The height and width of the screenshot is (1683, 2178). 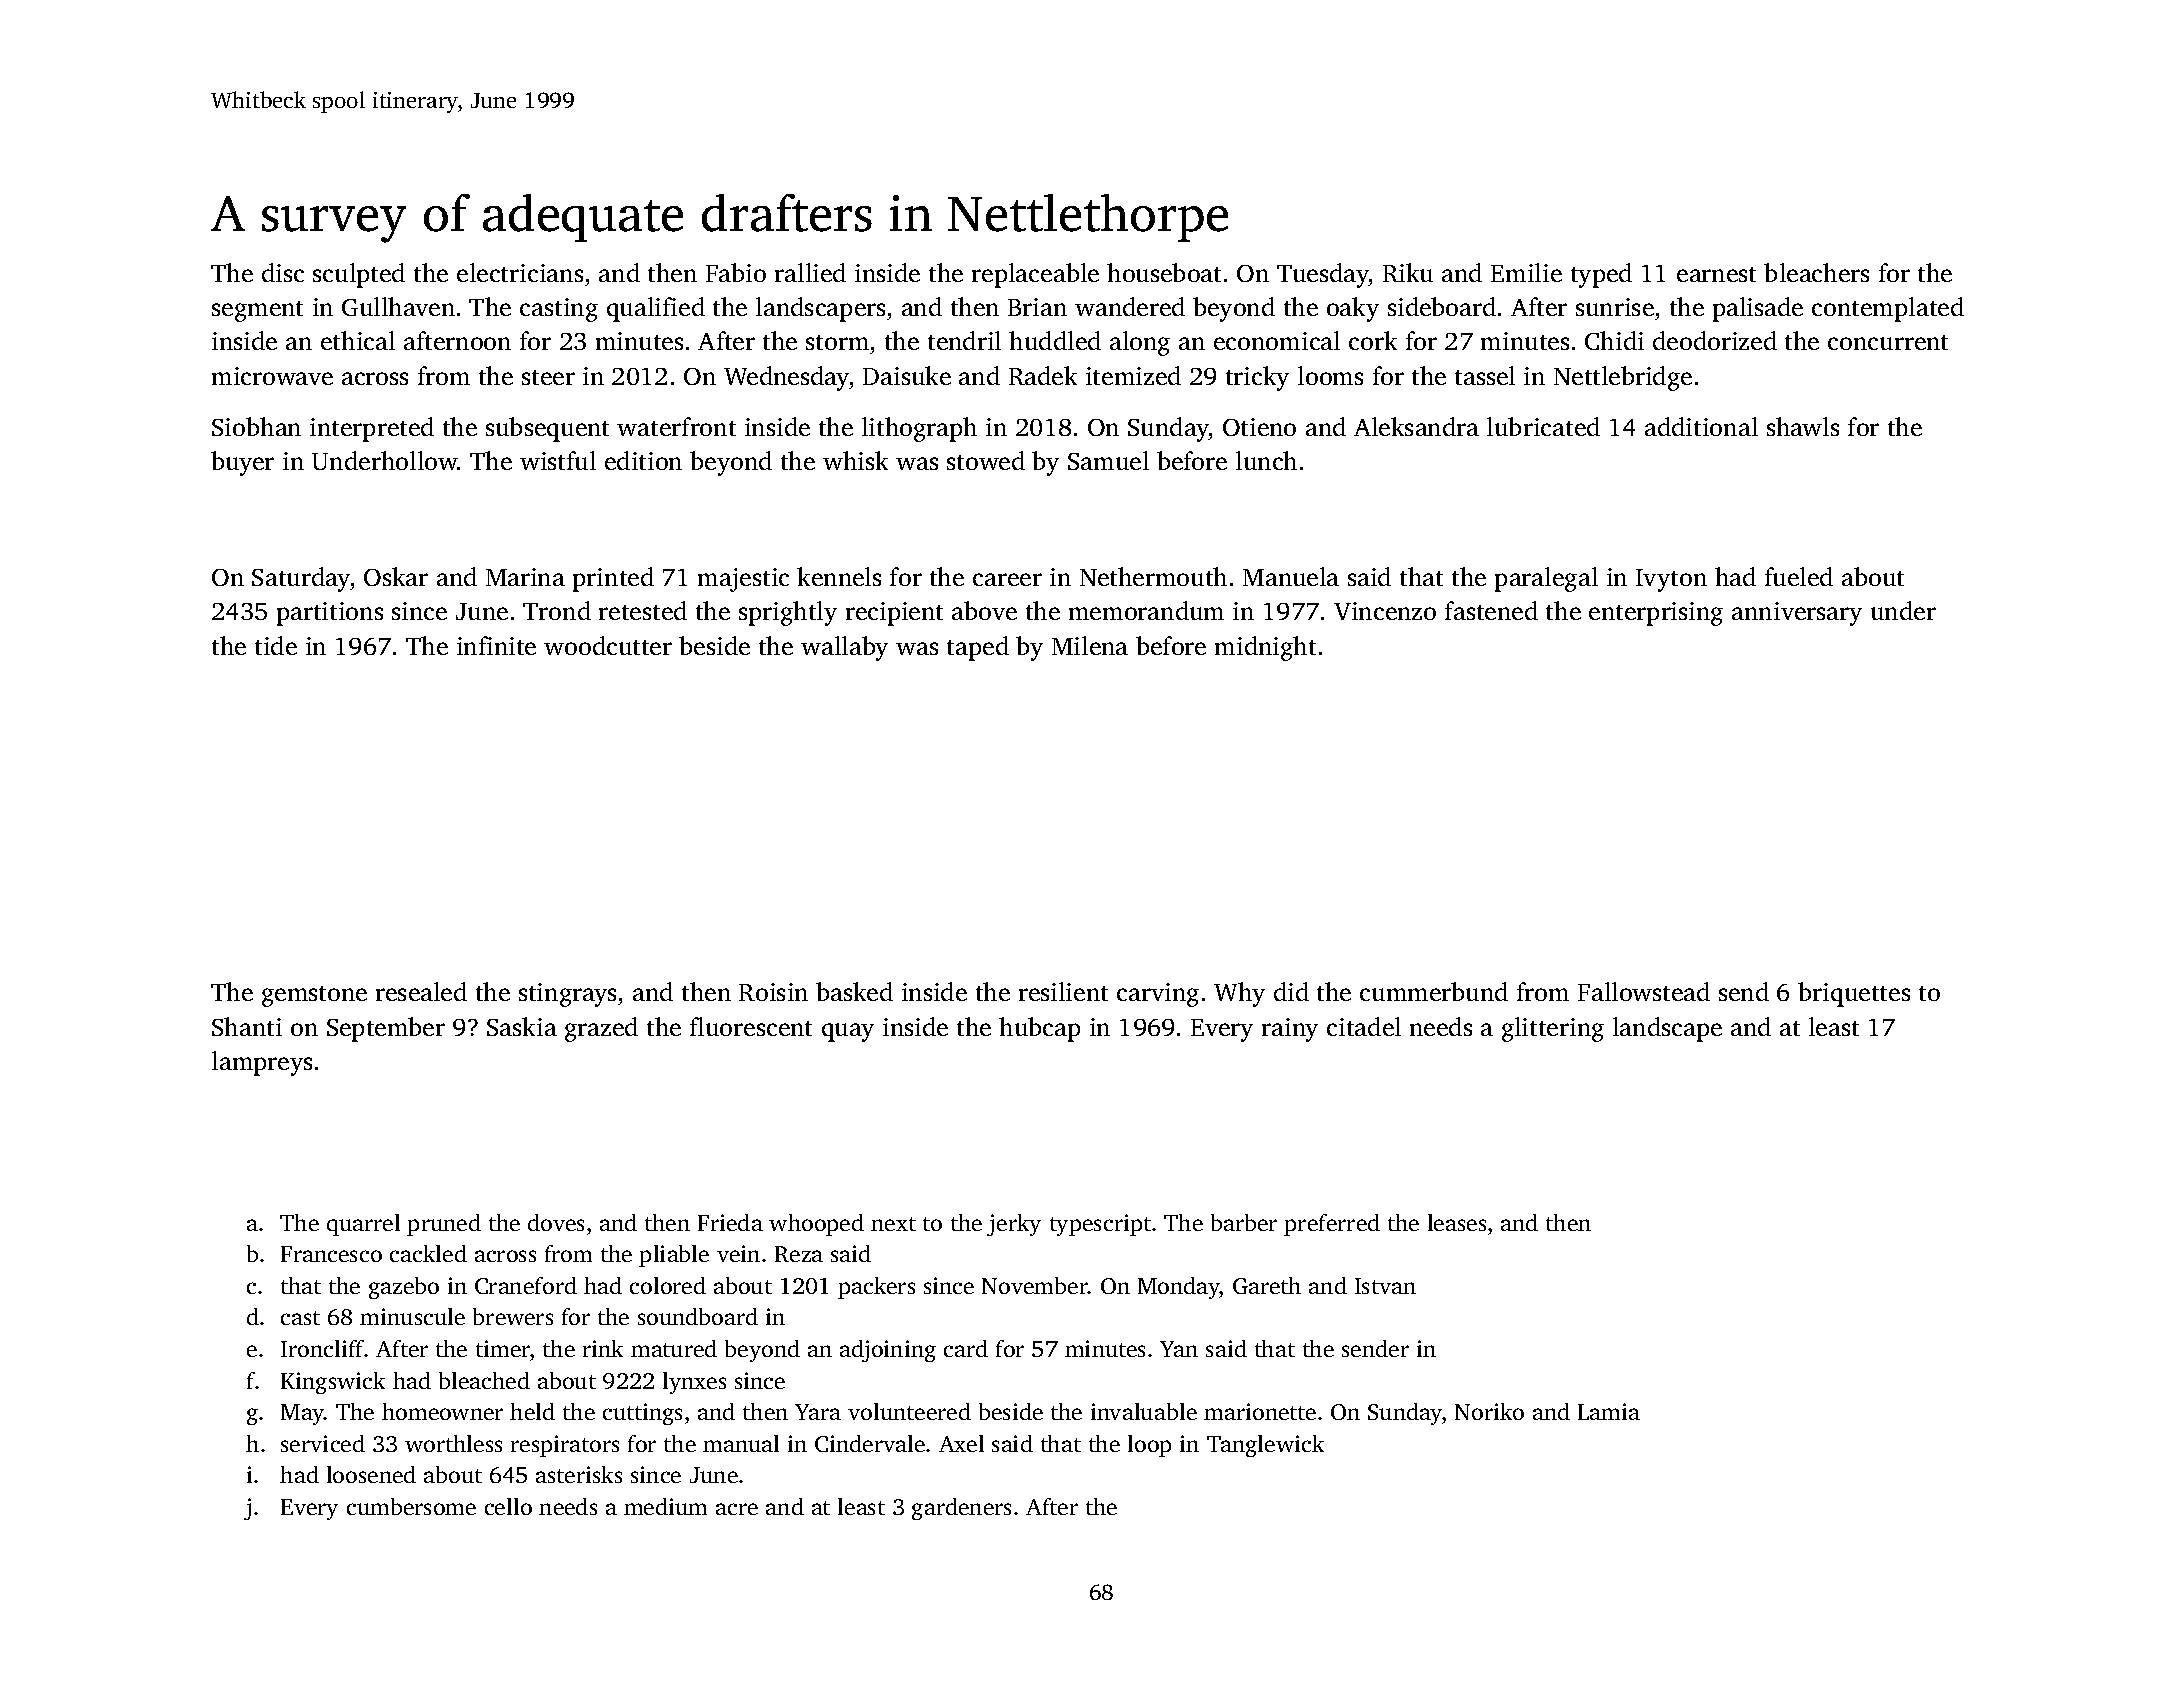 What do you see at coordinates (1644, 991) in the screenshot?
I see `Fallowstead` at bounding box center [1644, 991].
